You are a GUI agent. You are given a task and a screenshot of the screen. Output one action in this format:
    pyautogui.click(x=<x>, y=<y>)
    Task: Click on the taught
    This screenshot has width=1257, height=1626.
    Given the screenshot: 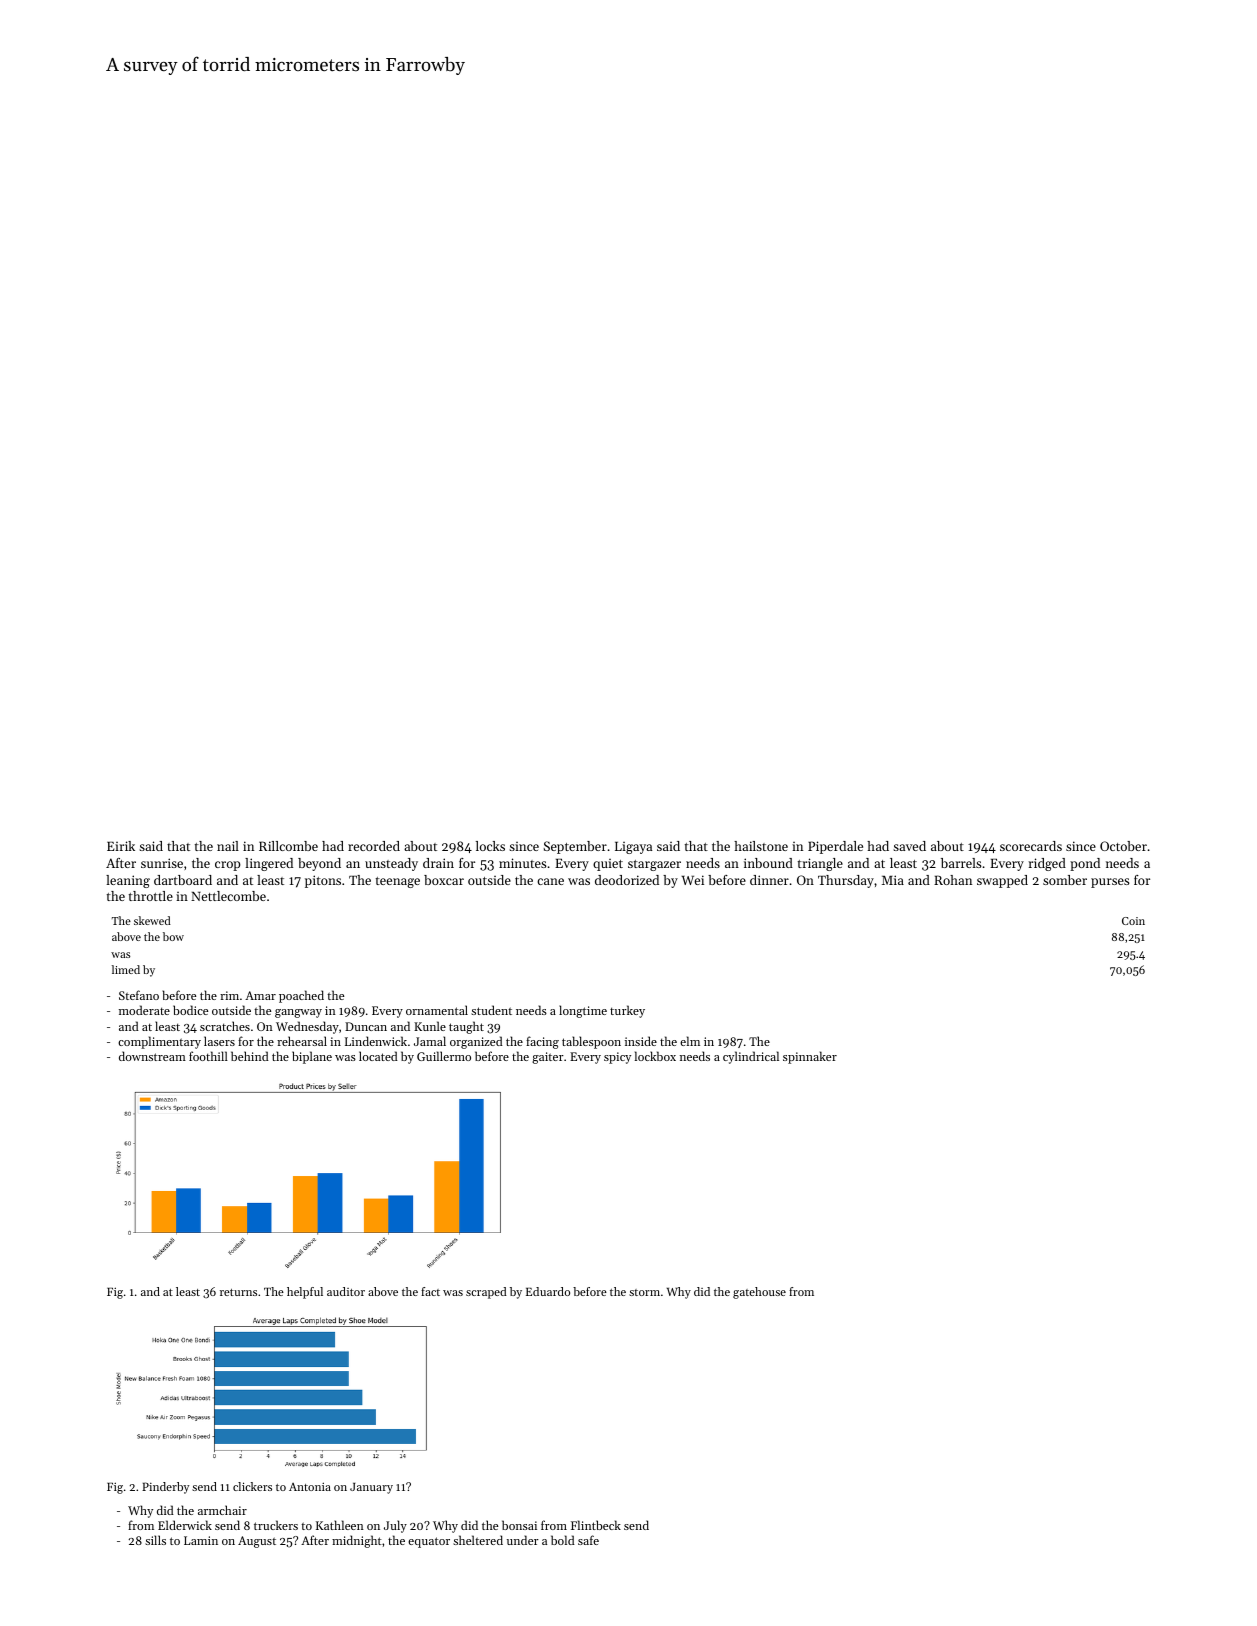 What is the action you would take?
    pyautogui.click(x=466, y=1027)
